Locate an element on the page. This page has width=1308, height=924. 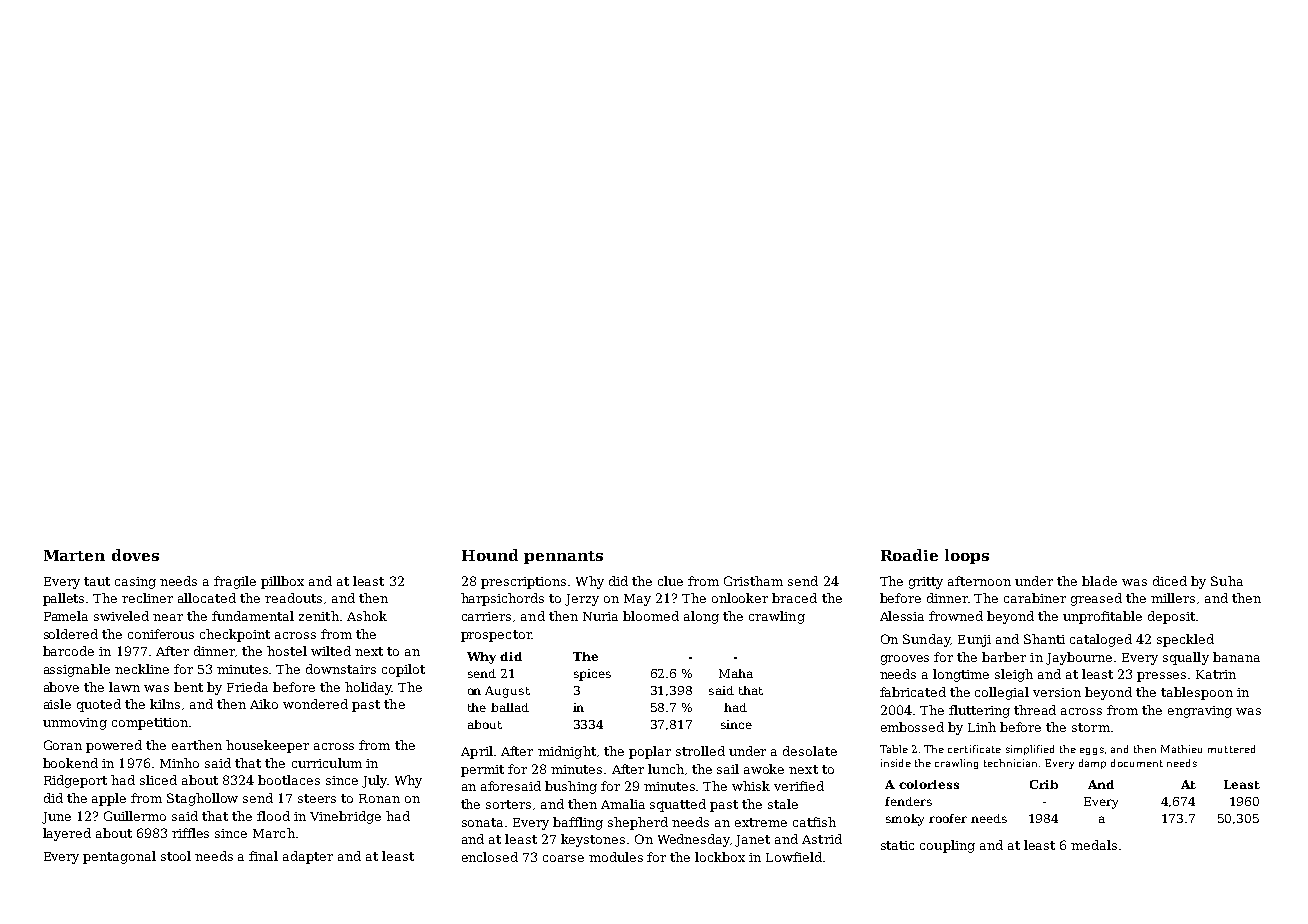
deposit is located at coordinates (1171, 617).
